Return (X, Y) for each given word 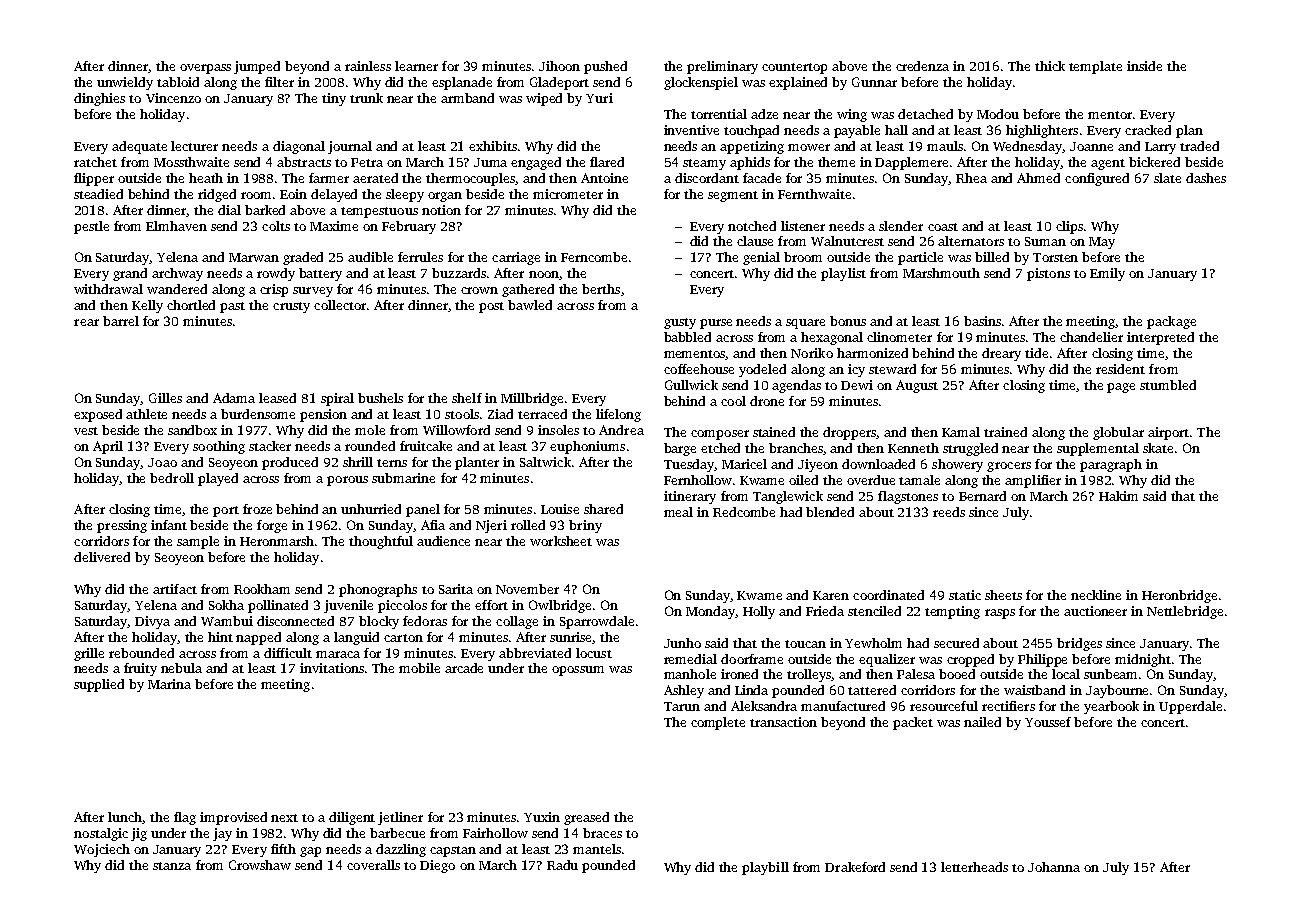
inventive (691, 130)
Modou (998, 114)
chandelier (1091, 337)
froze (257, 509)
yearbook (1111, 707)
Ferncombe (594, 257)
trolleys (809, 675)
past (232, 307)
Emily (1107, 274)
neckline (1096, 595)
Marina (169, 684)
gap (310, 852)
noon (544, 274)
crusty (291, 307)
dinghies (99, 99)
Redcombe (744, 512)
